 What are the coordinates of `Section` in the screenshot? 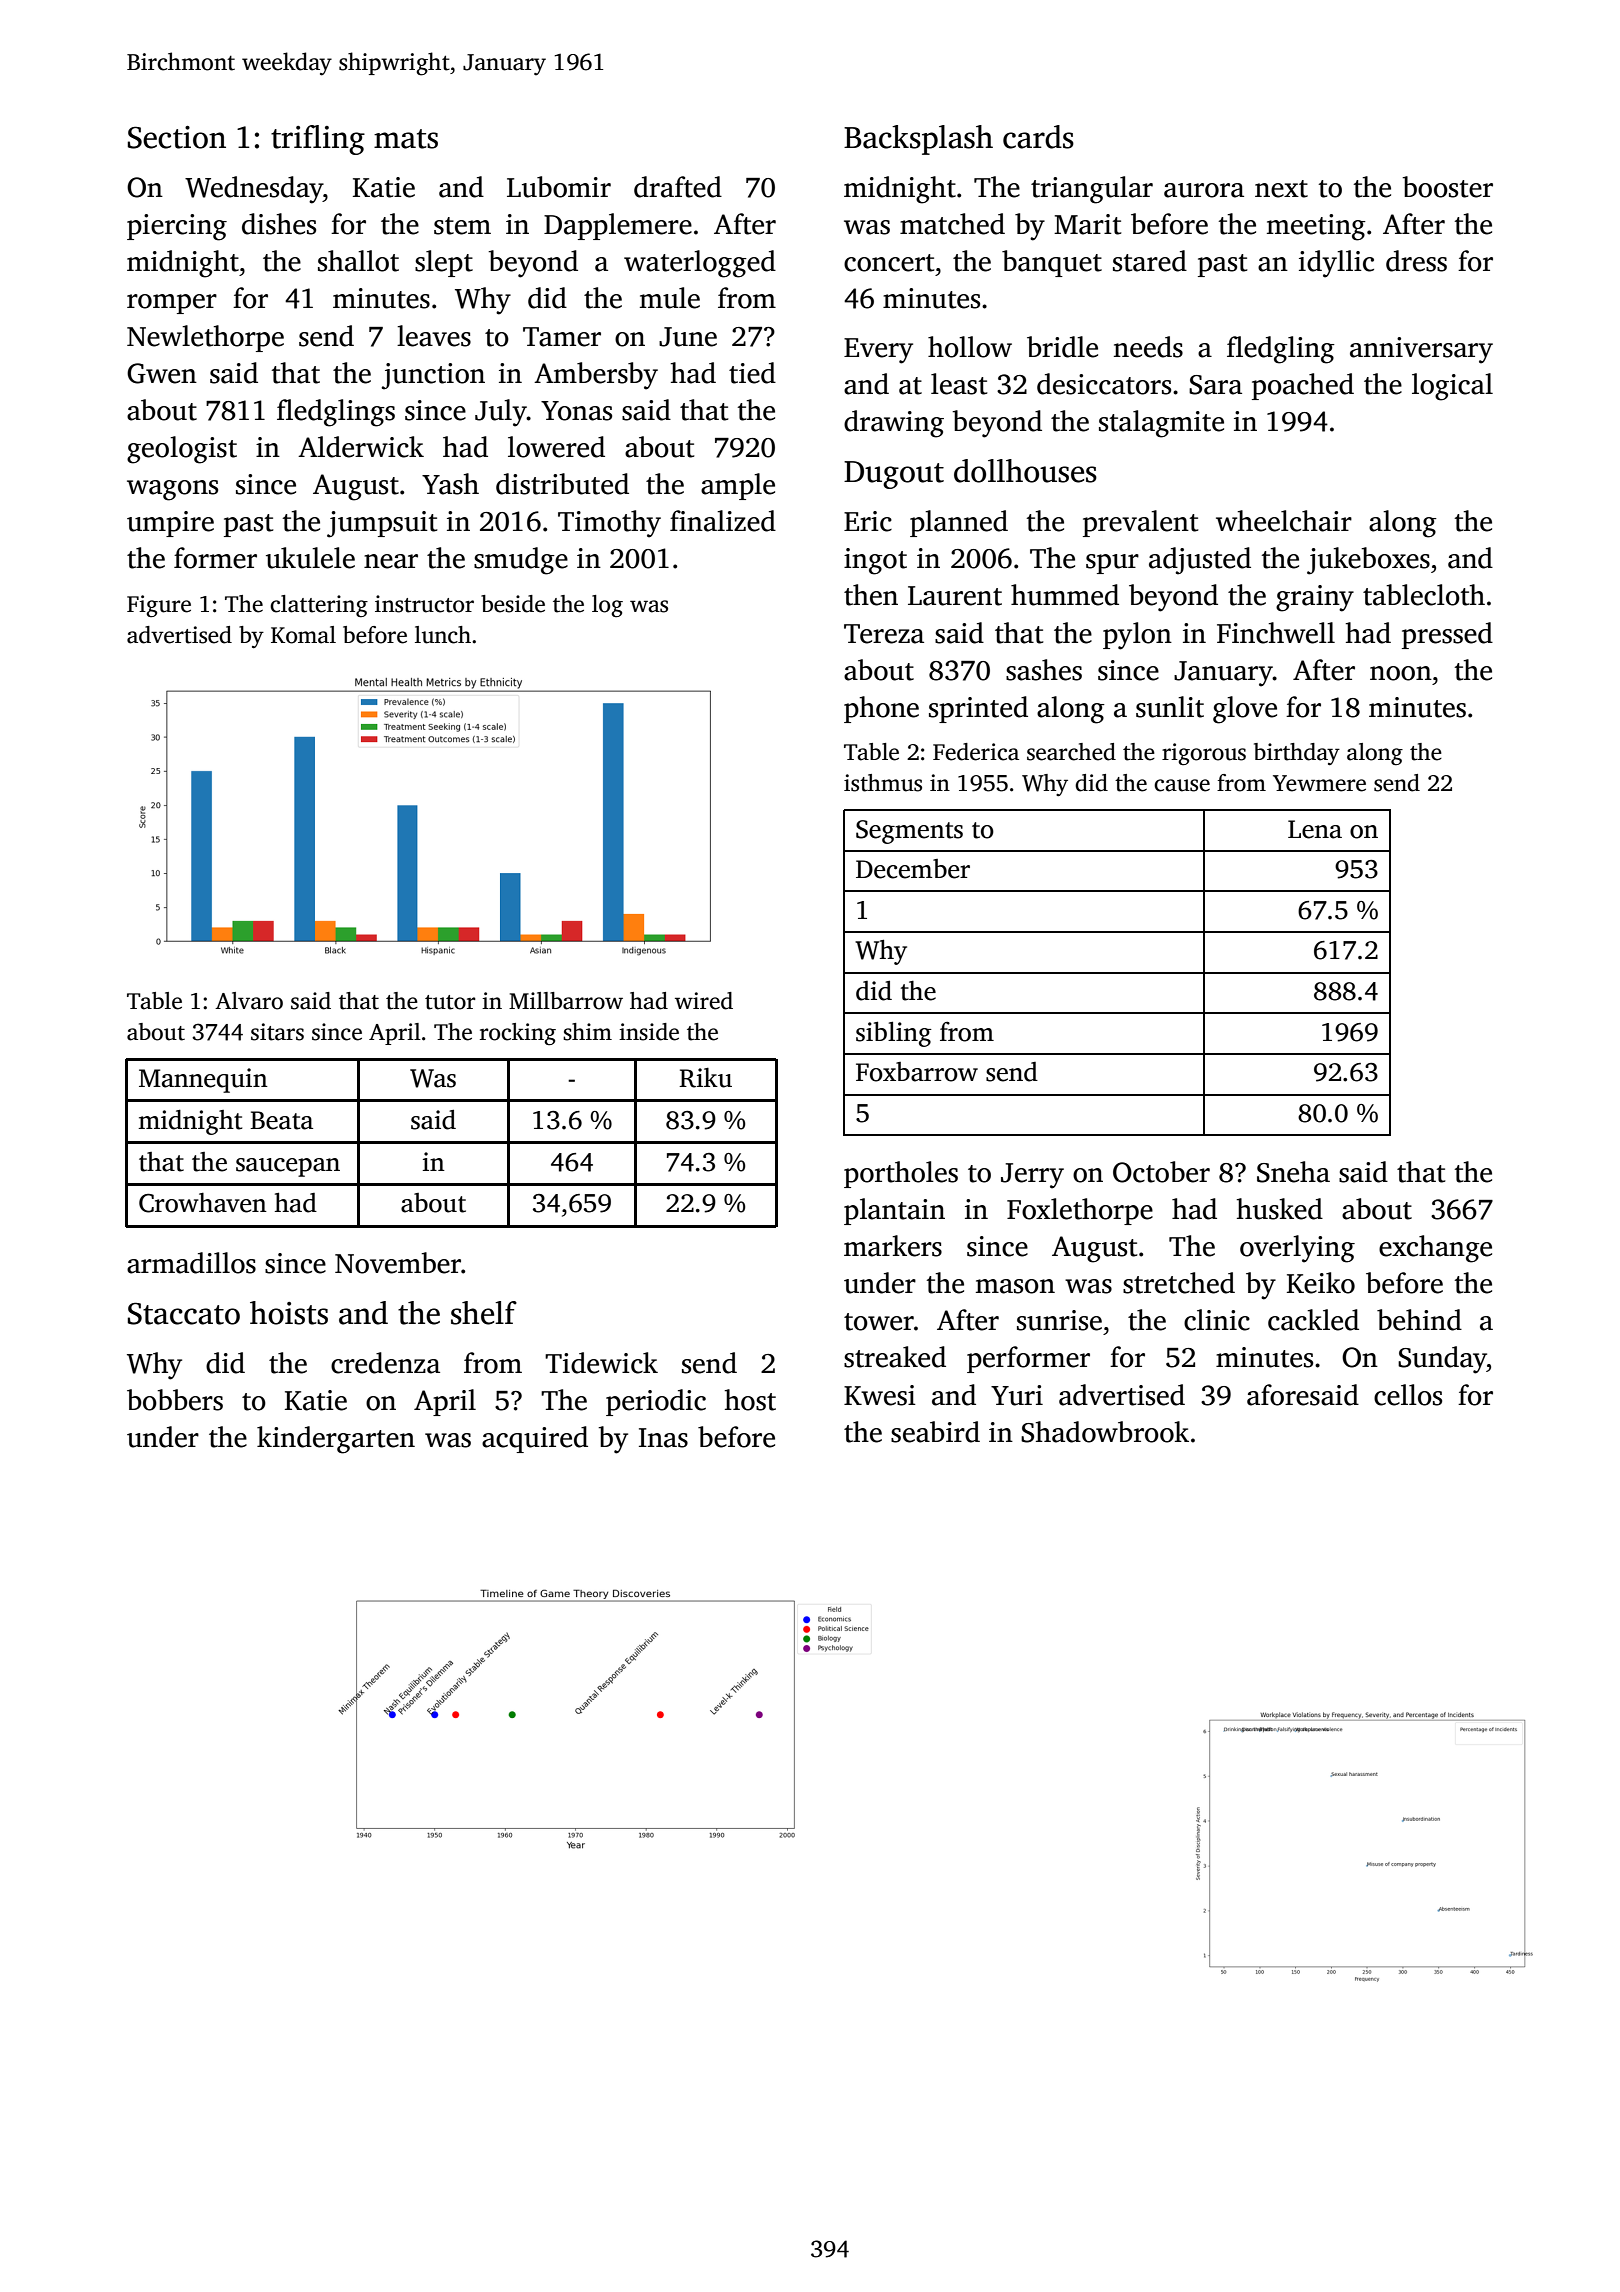 It's located at (177, 137).
